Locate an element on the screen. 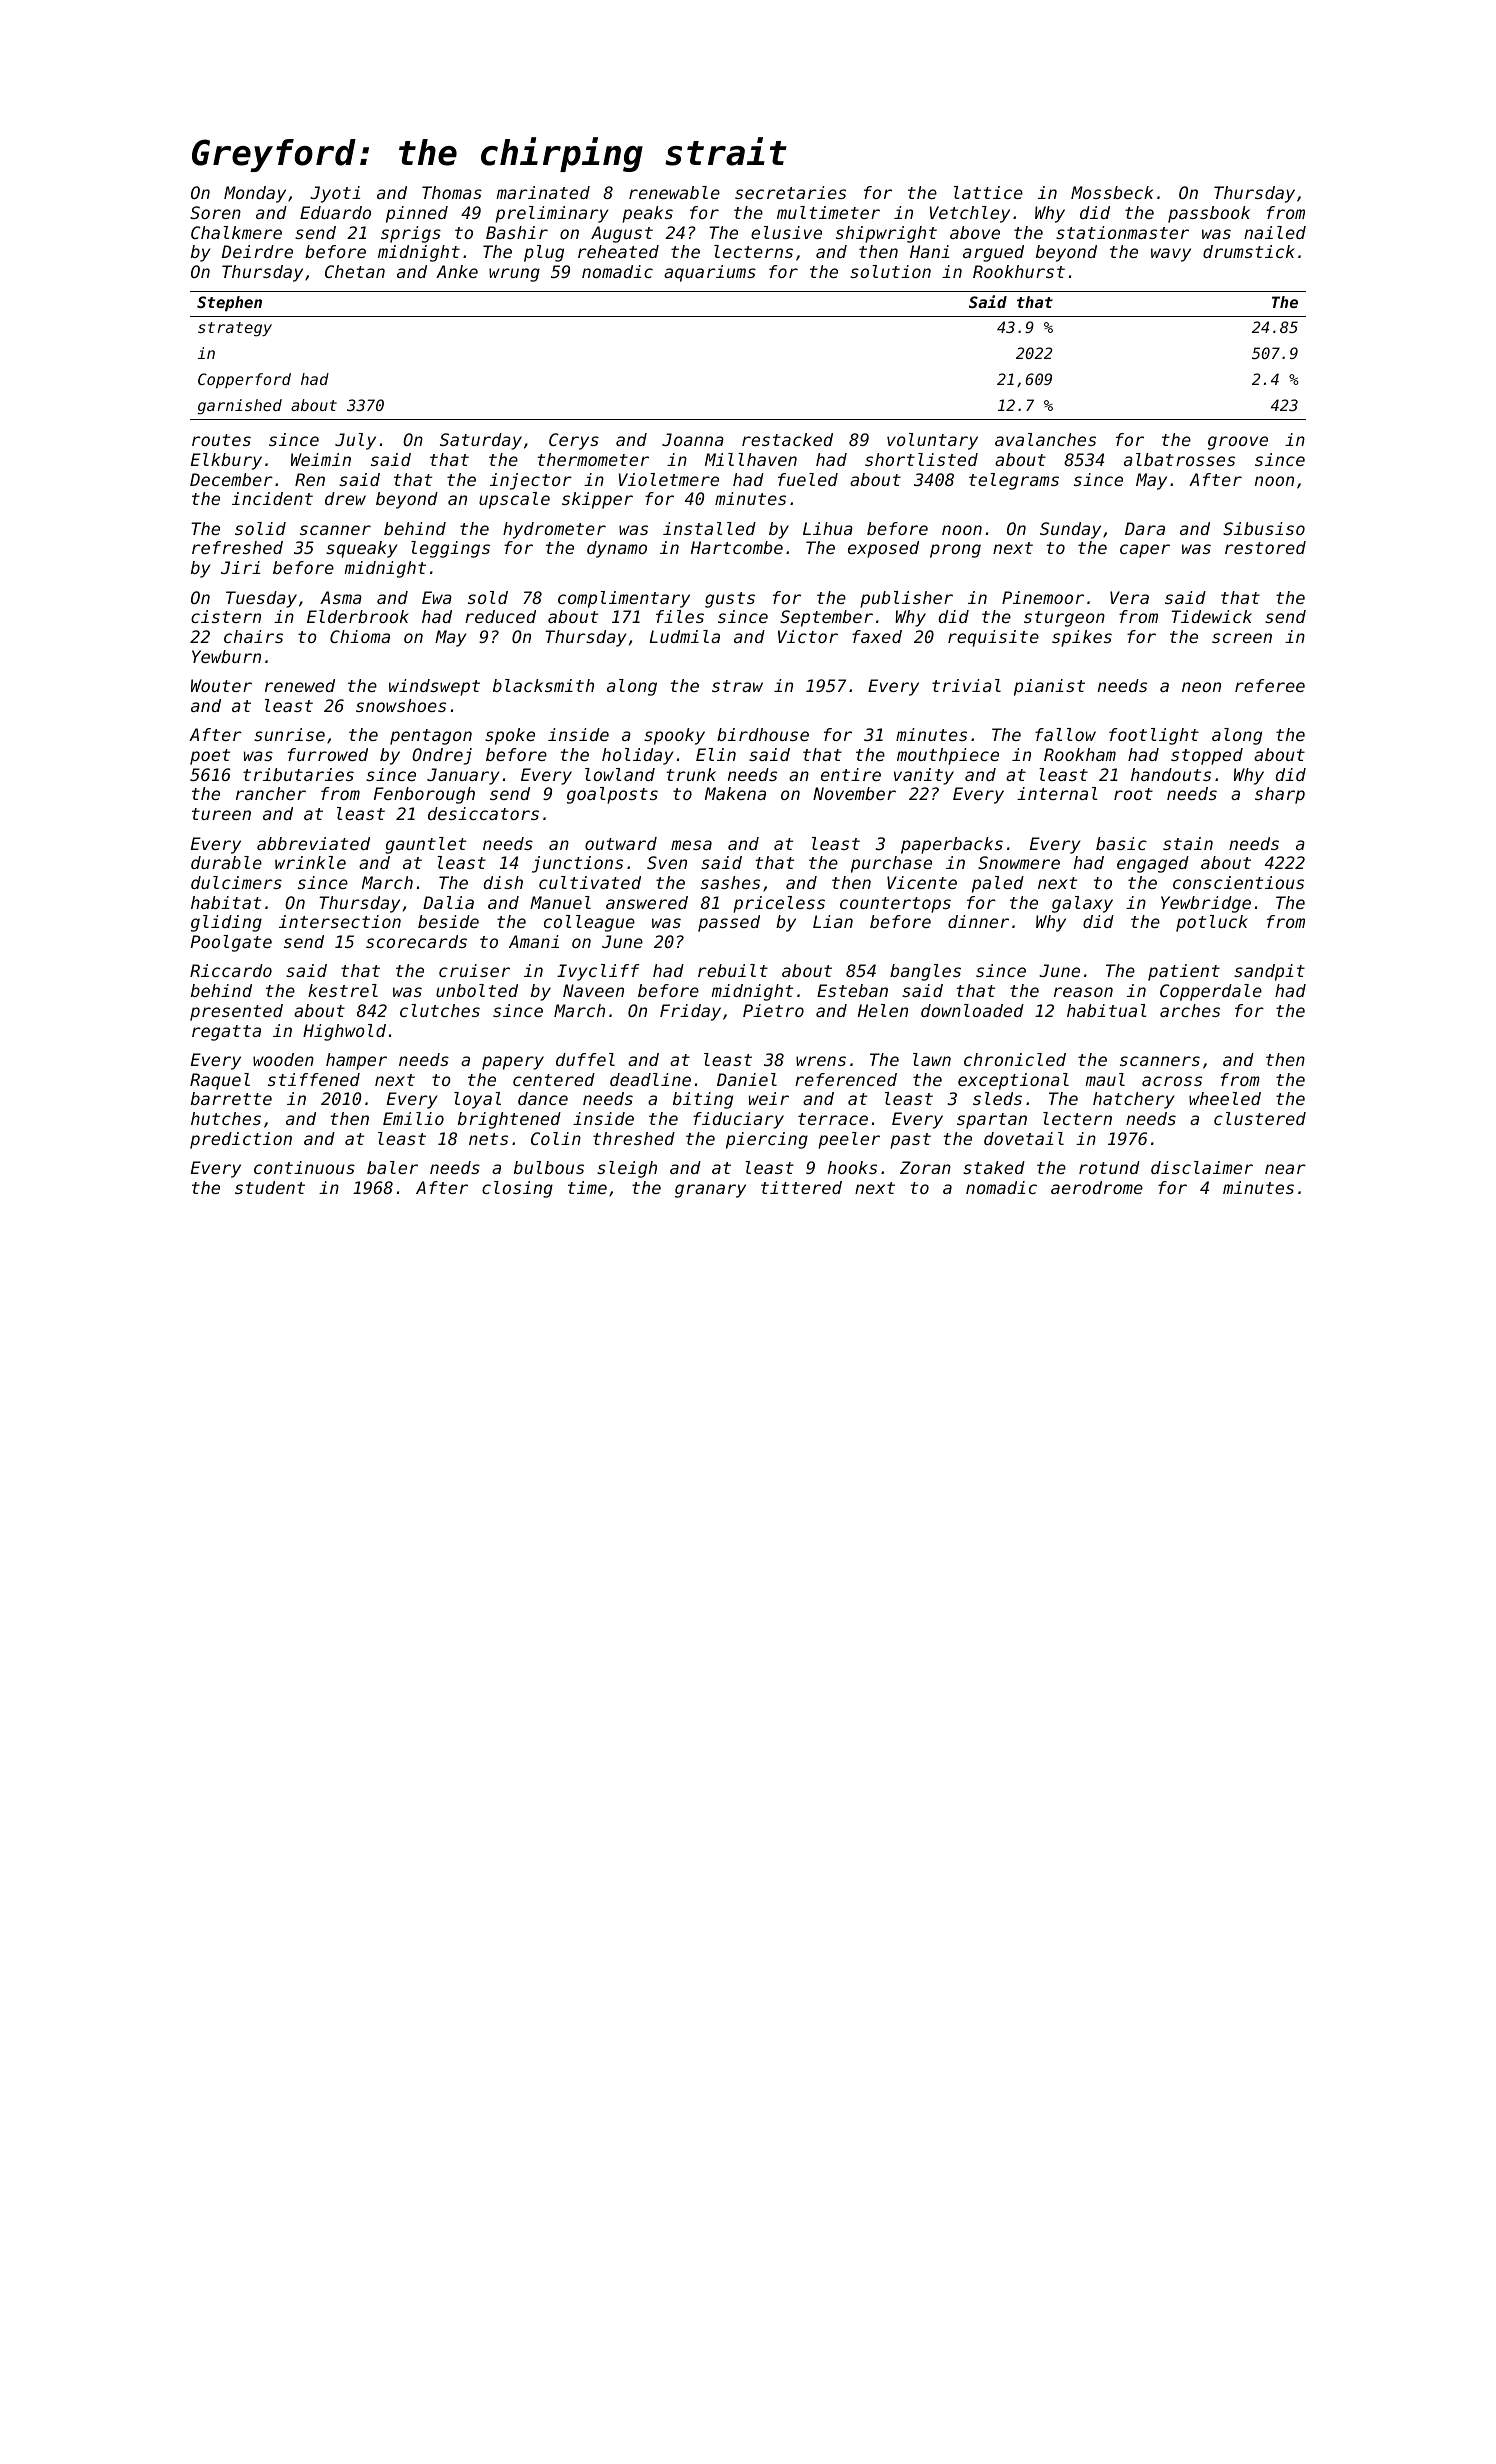 The image size is (1496, 2464). secretaries is located at coordinates (790, 192).
